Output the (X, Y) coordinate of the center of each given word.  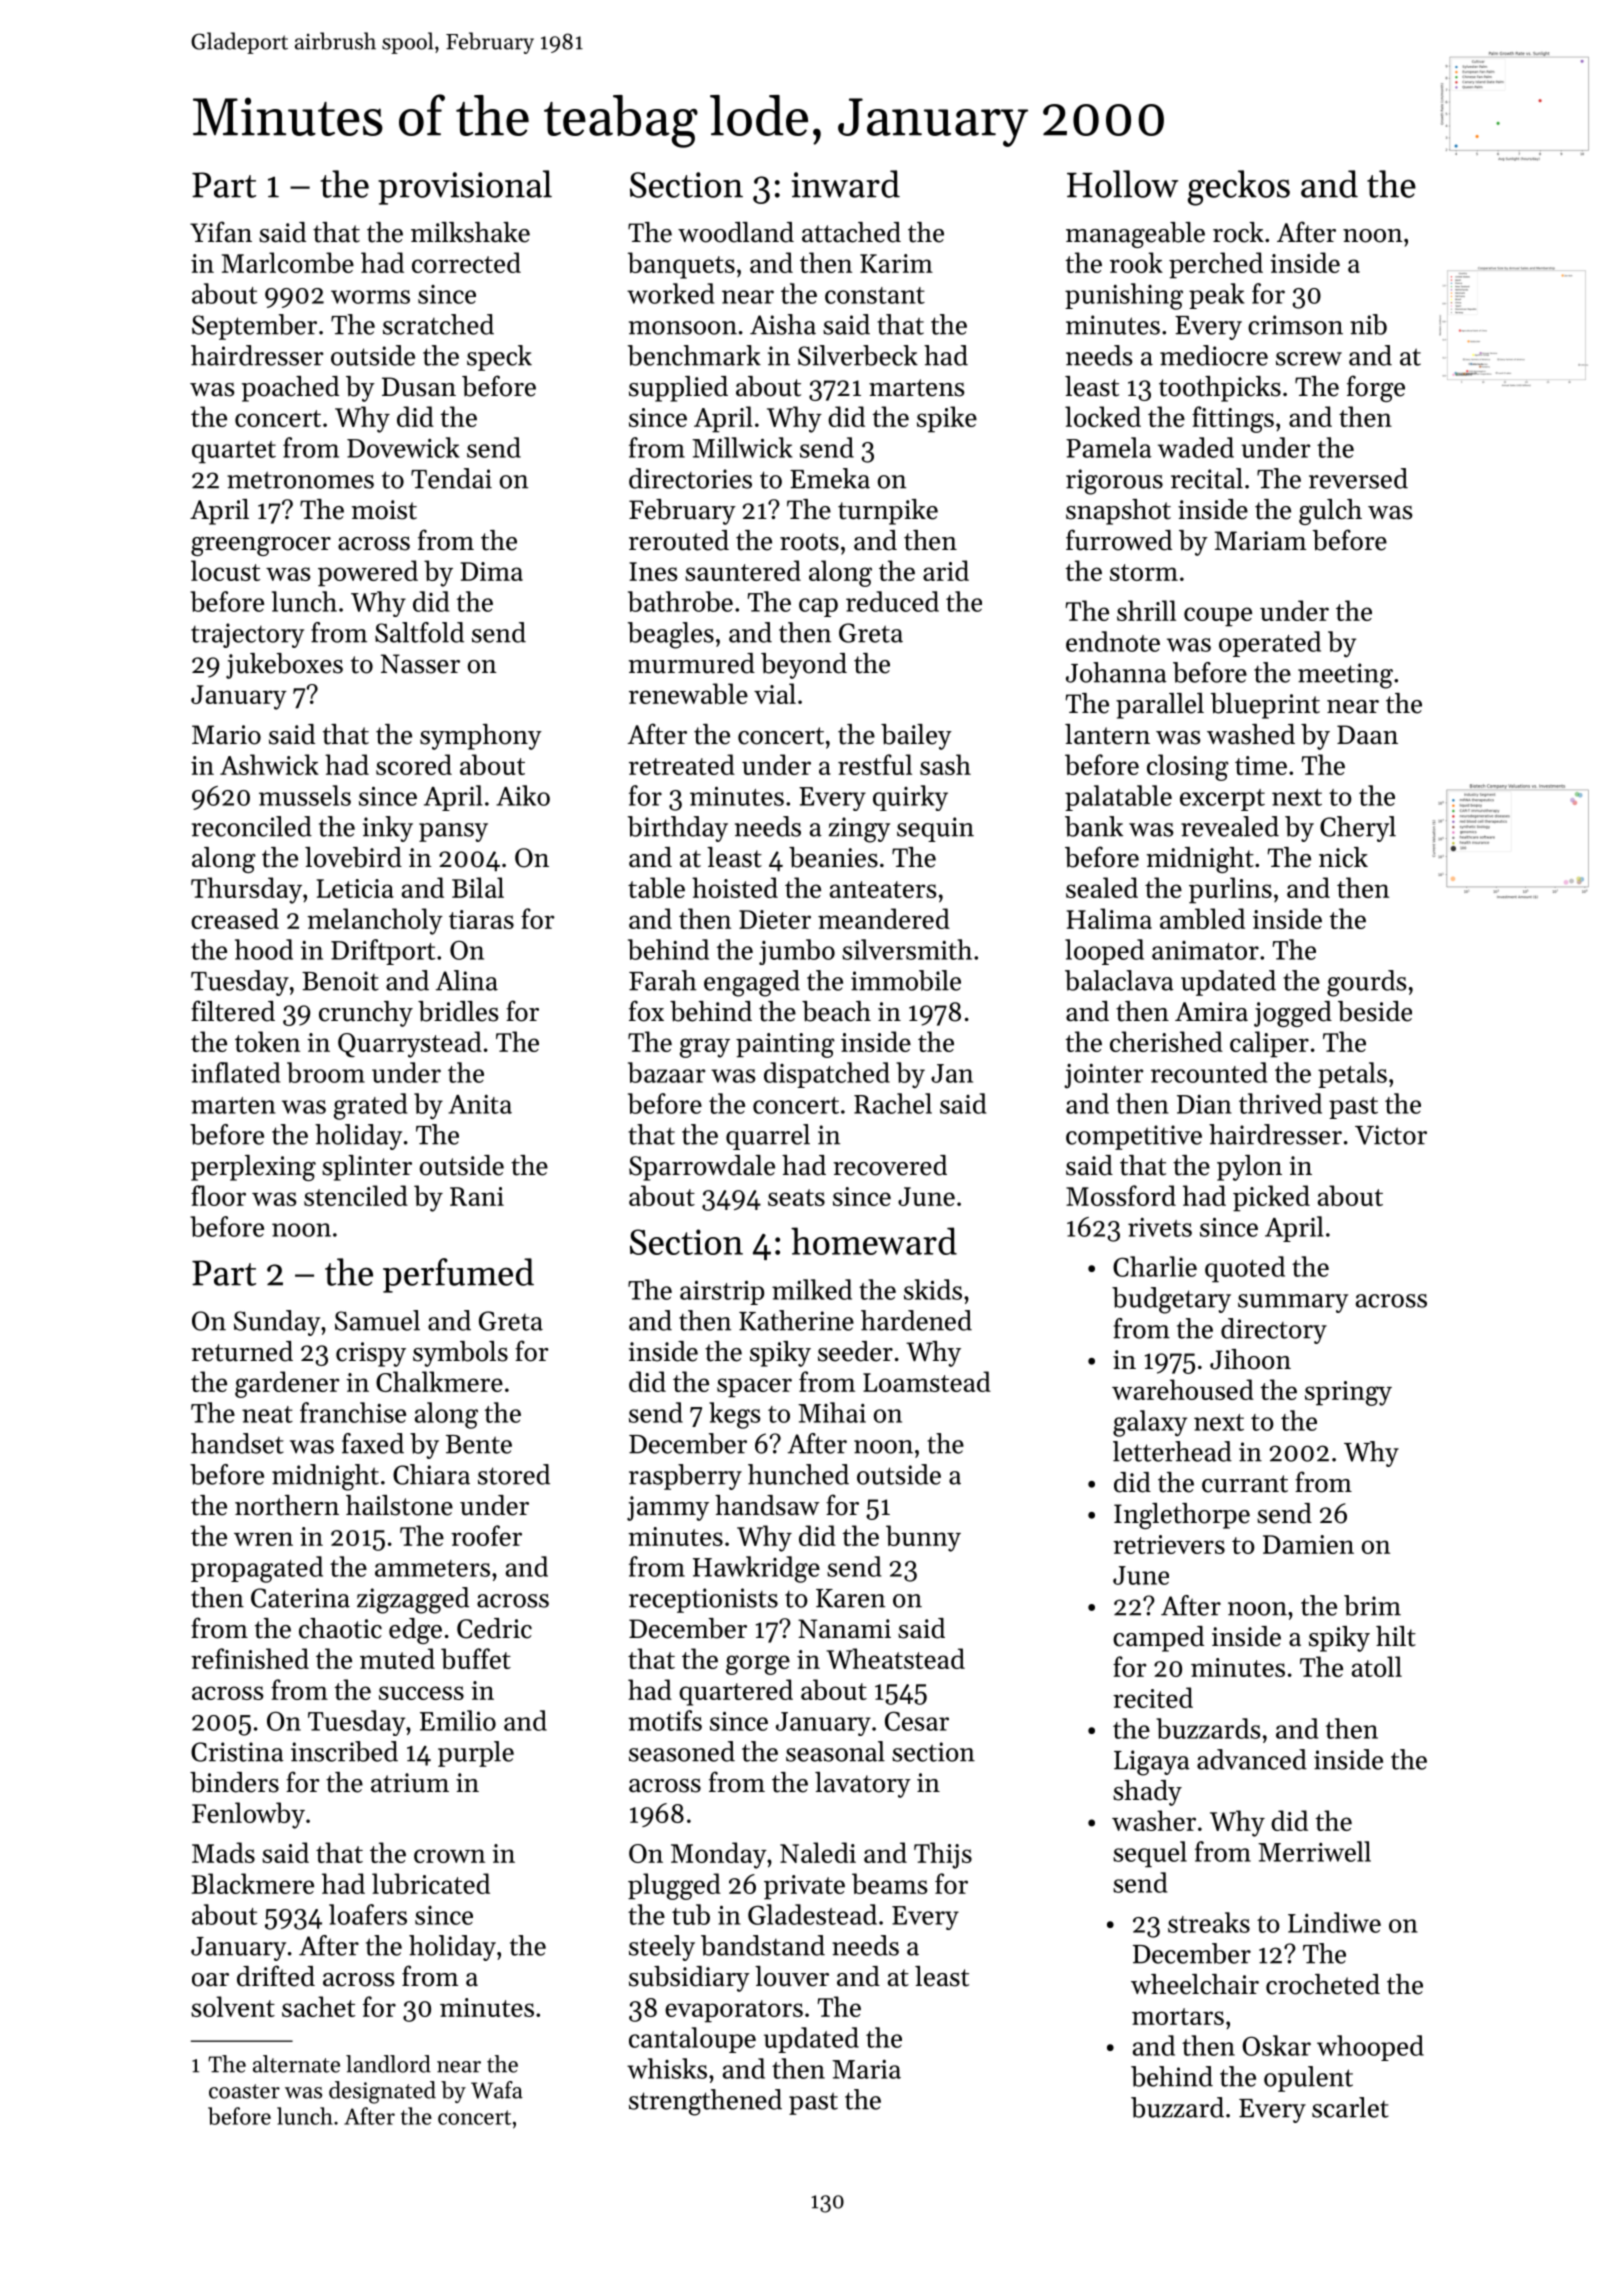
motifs (665, 1720)
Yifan (221, 231)
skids (933, 1289)
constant (875, 295)
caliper (1269, 1044)
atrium (410, 1783)
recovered (890, 1165)
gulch (1330, 512)
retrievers (1169, 1544)
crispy (371, 1354)
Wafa (497, 2090)
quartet (234, 452)
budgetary (1171, 1300)
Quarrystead (410, 1044)
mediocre (1214, 355)
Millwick (742, 447)
